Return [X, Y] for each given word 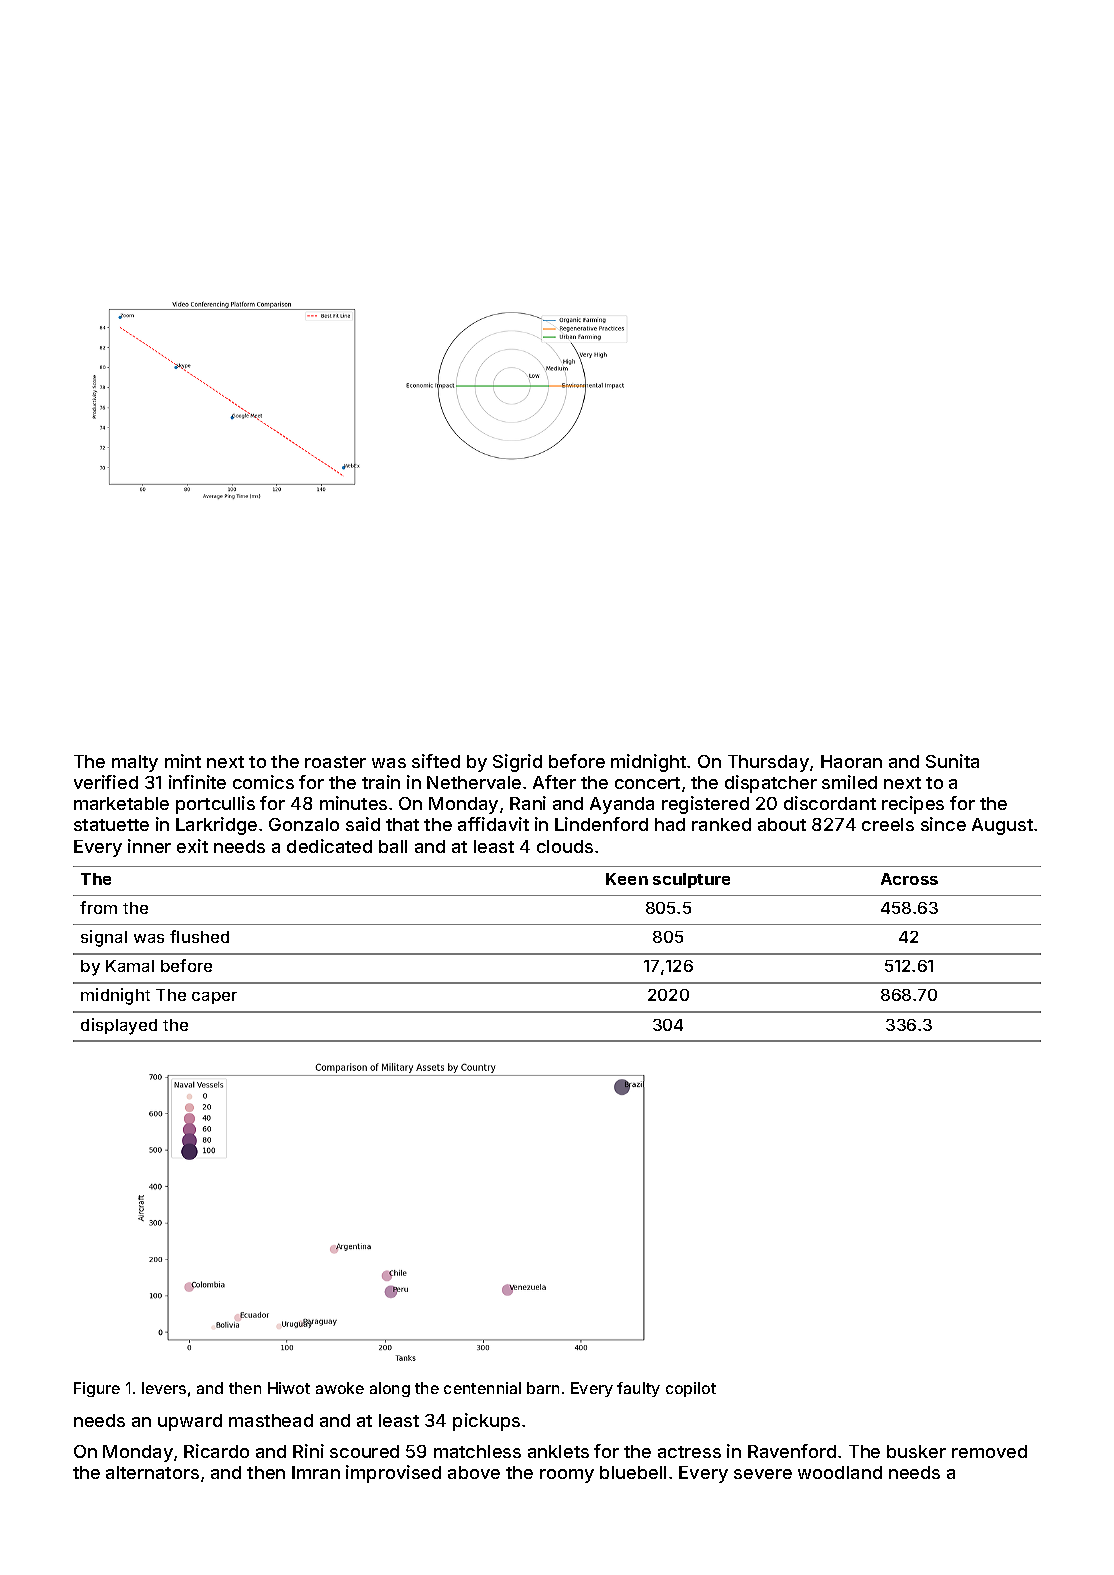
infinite [197, 782]
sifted [436, 761]
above [474, 1472]
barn [543, 1388]
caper [214, 998]
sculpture [691, 880]
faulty [638, 1389]
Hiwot [289, 1388]
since [943, 824]
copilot [691, 1389]
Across [909, 879]
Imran [316, 1472]
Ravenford [792, 1451]
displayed [119, 1026]
